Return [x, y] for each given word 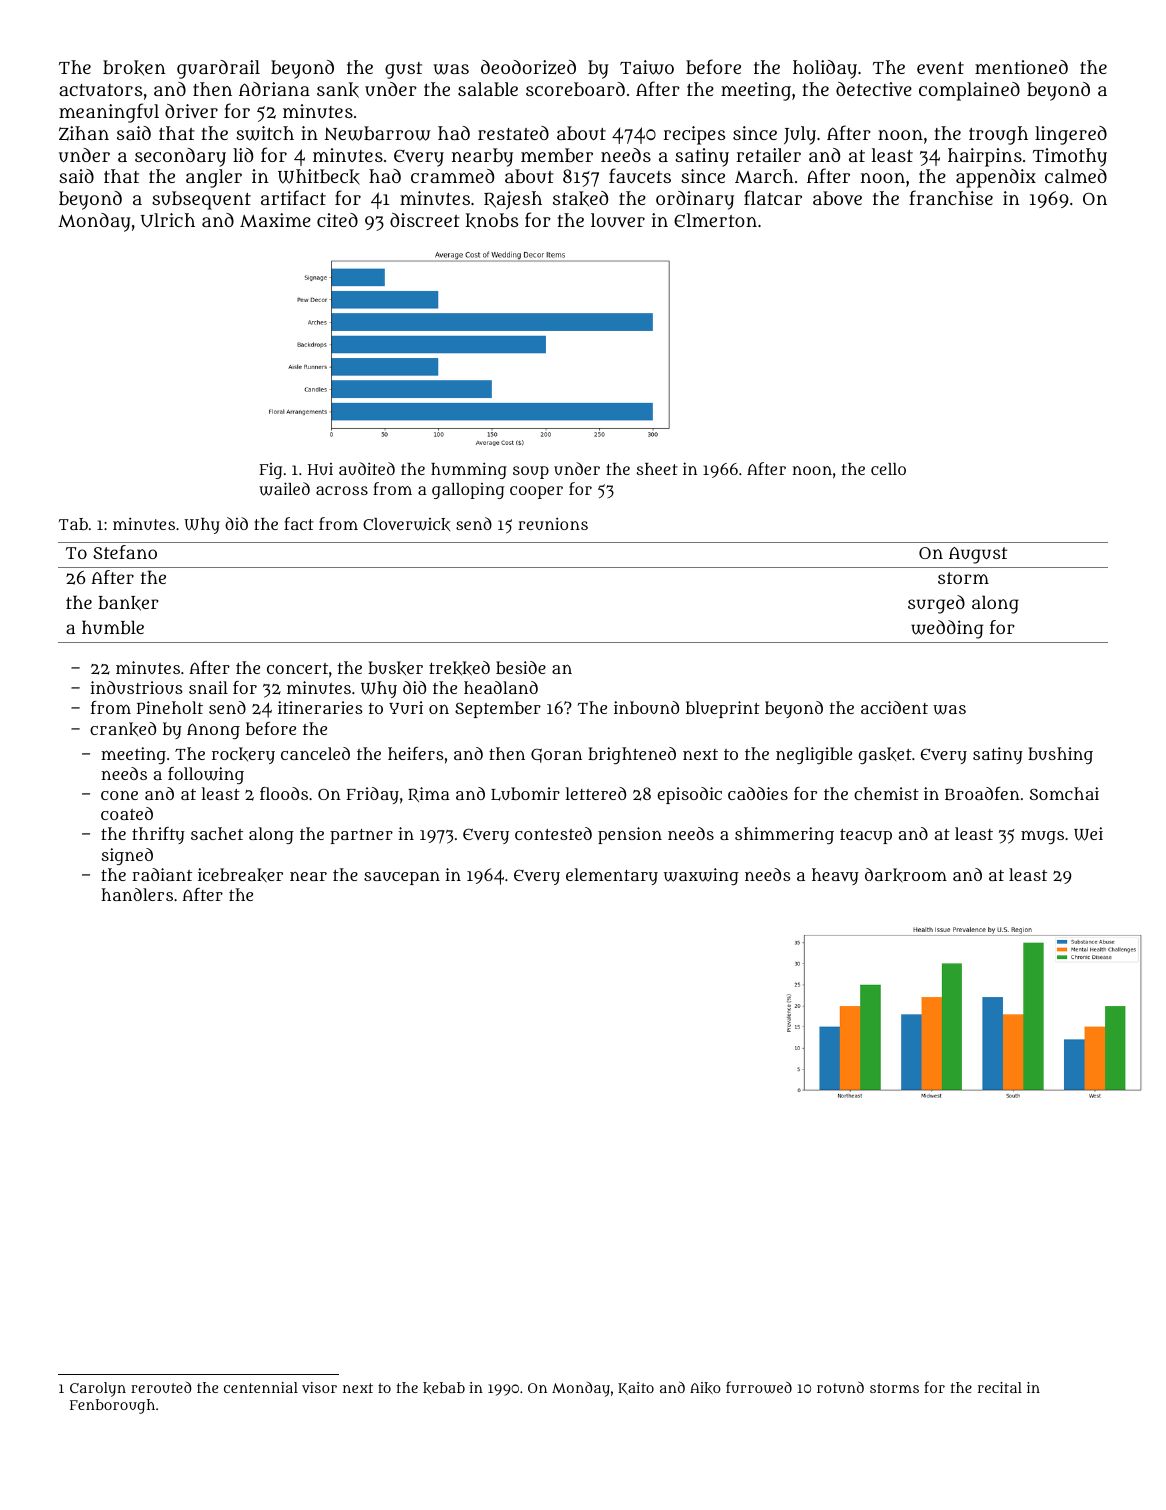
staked [580, 199]
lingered [1071, 135]
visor [319, 1387]
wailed [284, 489]
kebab [444, 1388]
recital [1000, 1387]
